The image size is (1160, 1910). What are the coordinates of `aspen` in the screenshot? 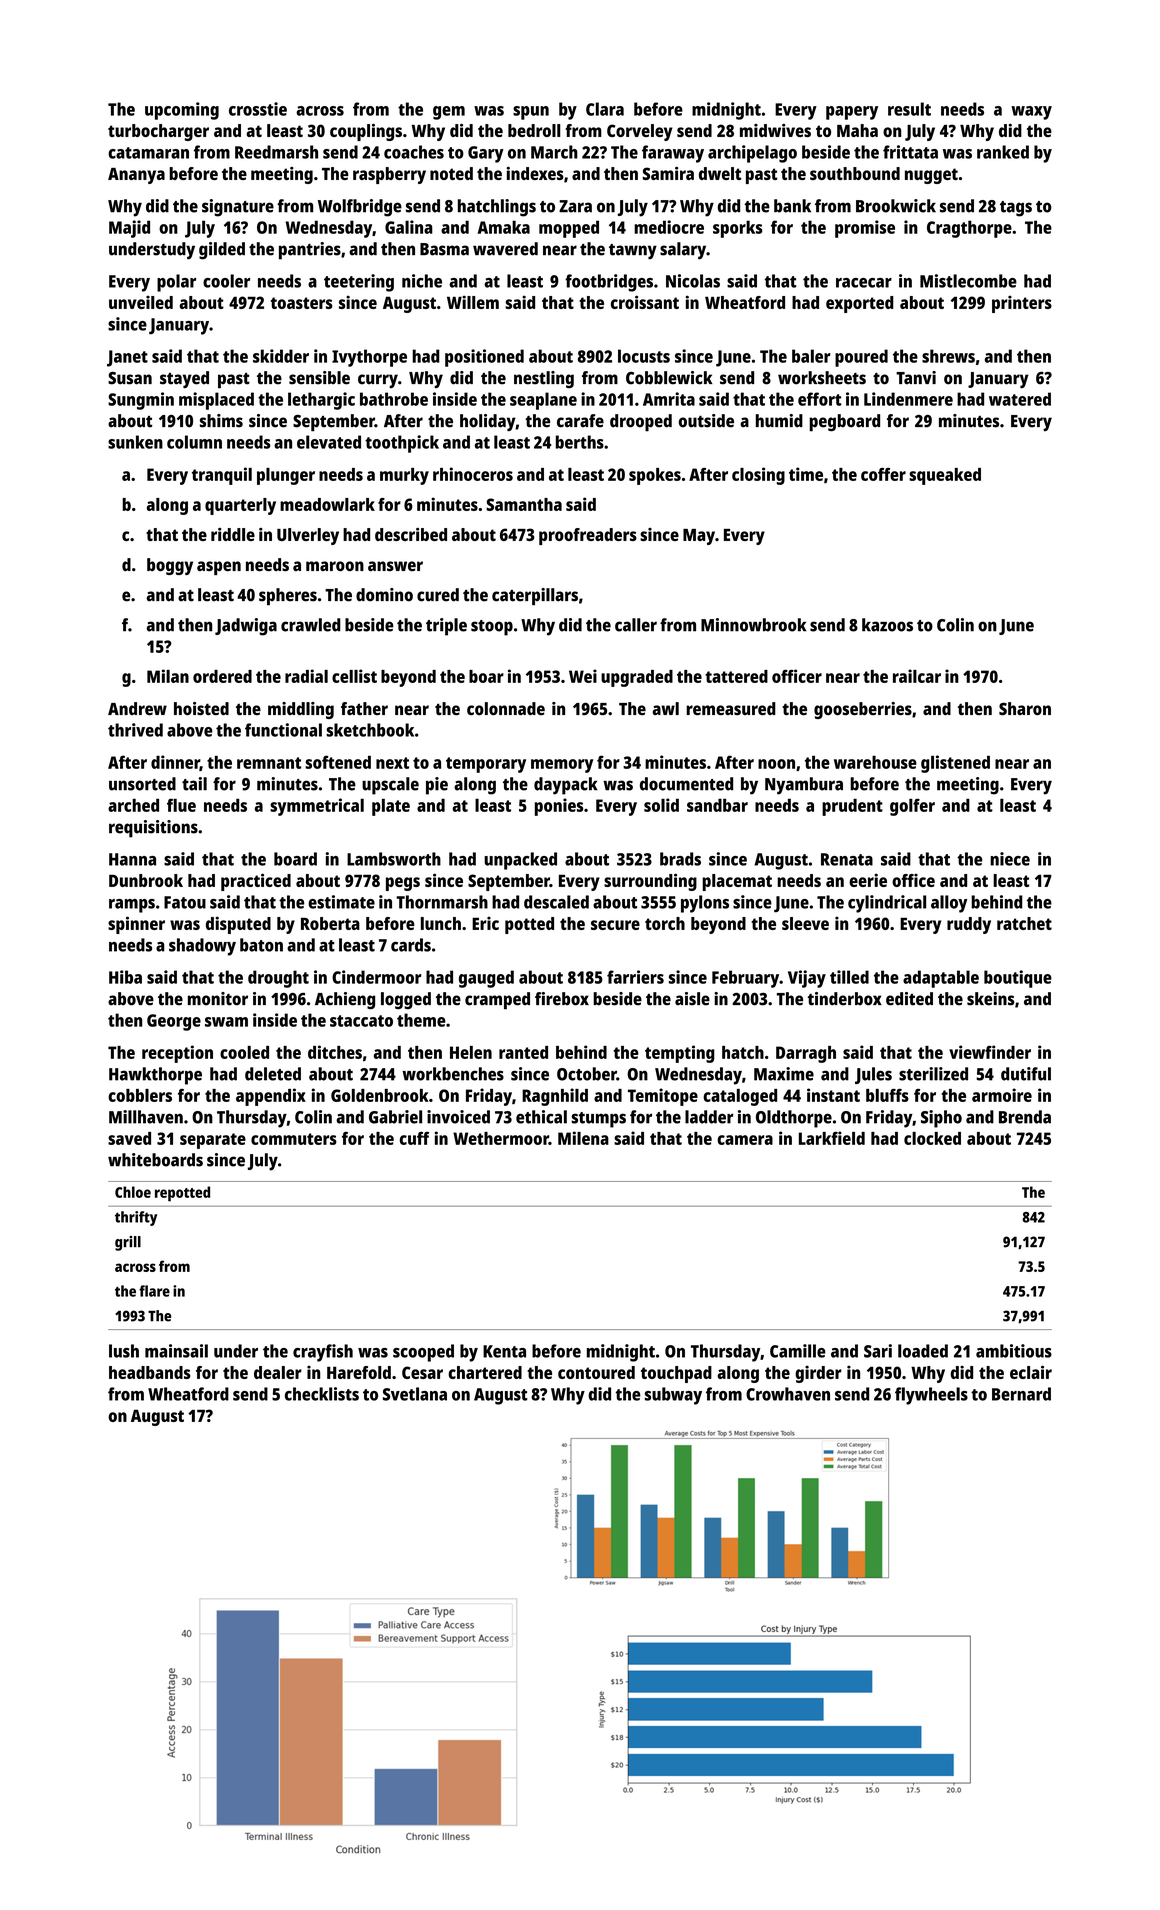 It's located at (219, 568).
